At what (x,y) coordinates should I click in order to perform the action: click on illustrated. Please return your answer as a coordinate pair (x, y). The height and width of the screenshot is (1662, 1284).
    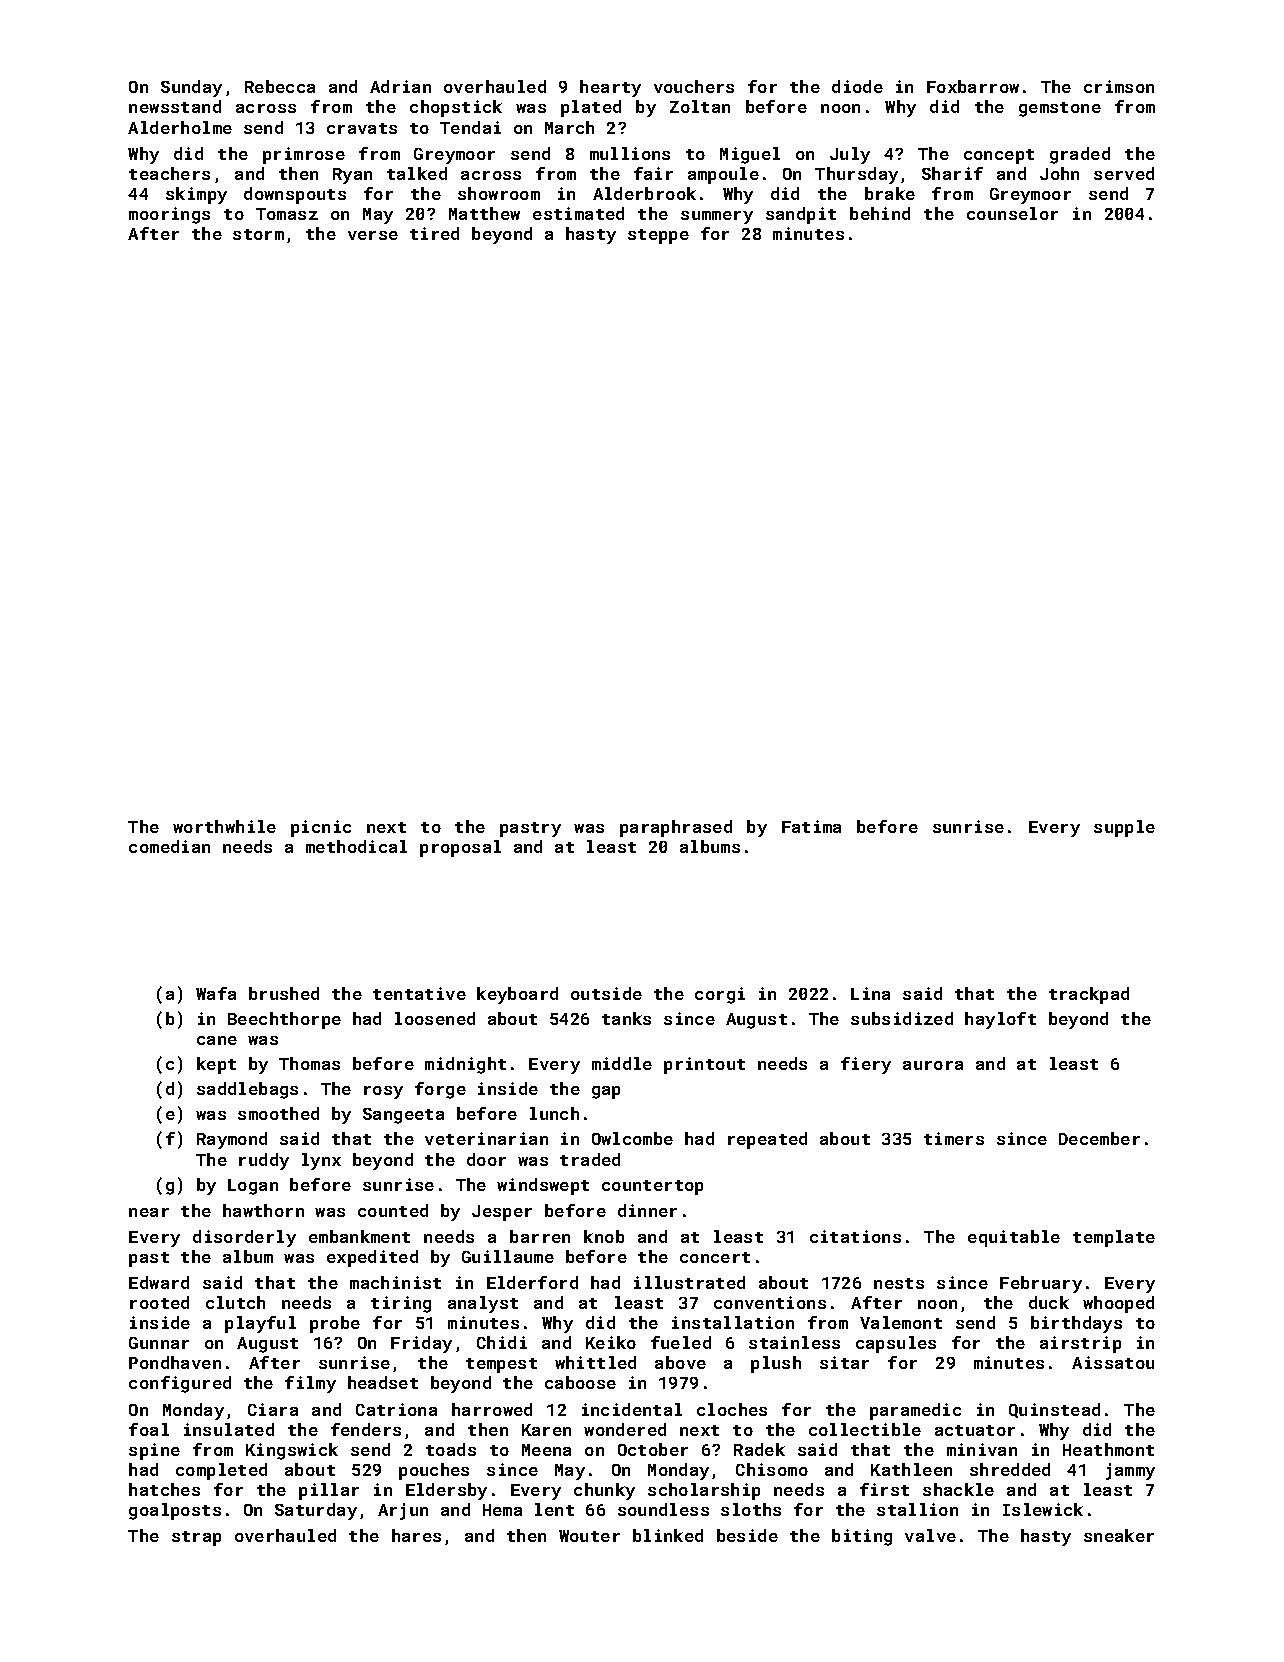
    Looking at the image, I should click on (689, 1282).
